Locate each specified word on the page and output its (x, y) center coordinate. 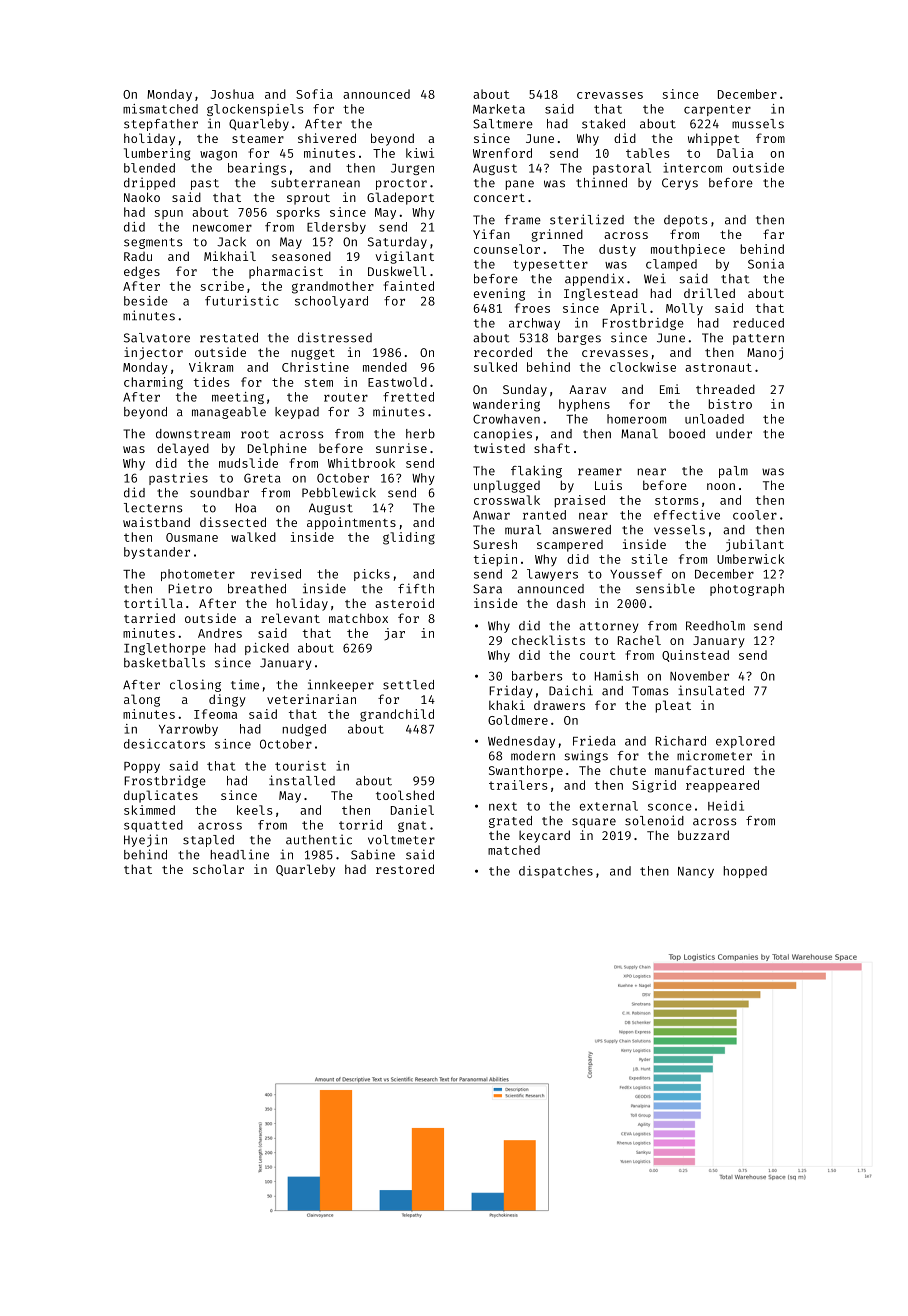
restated (229, 338)
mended (385, 367)
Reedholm (715, 626)
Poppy (142, 767)
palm (733, 472)
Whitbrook (361, 463)
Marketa (499, 109)
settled (408, 685)
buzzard (703, 835)
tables (647, 153)
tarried (149, 618)
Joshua (232, 94)
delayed (183, 449)
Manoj (765, 353)
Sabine (373, 854)
